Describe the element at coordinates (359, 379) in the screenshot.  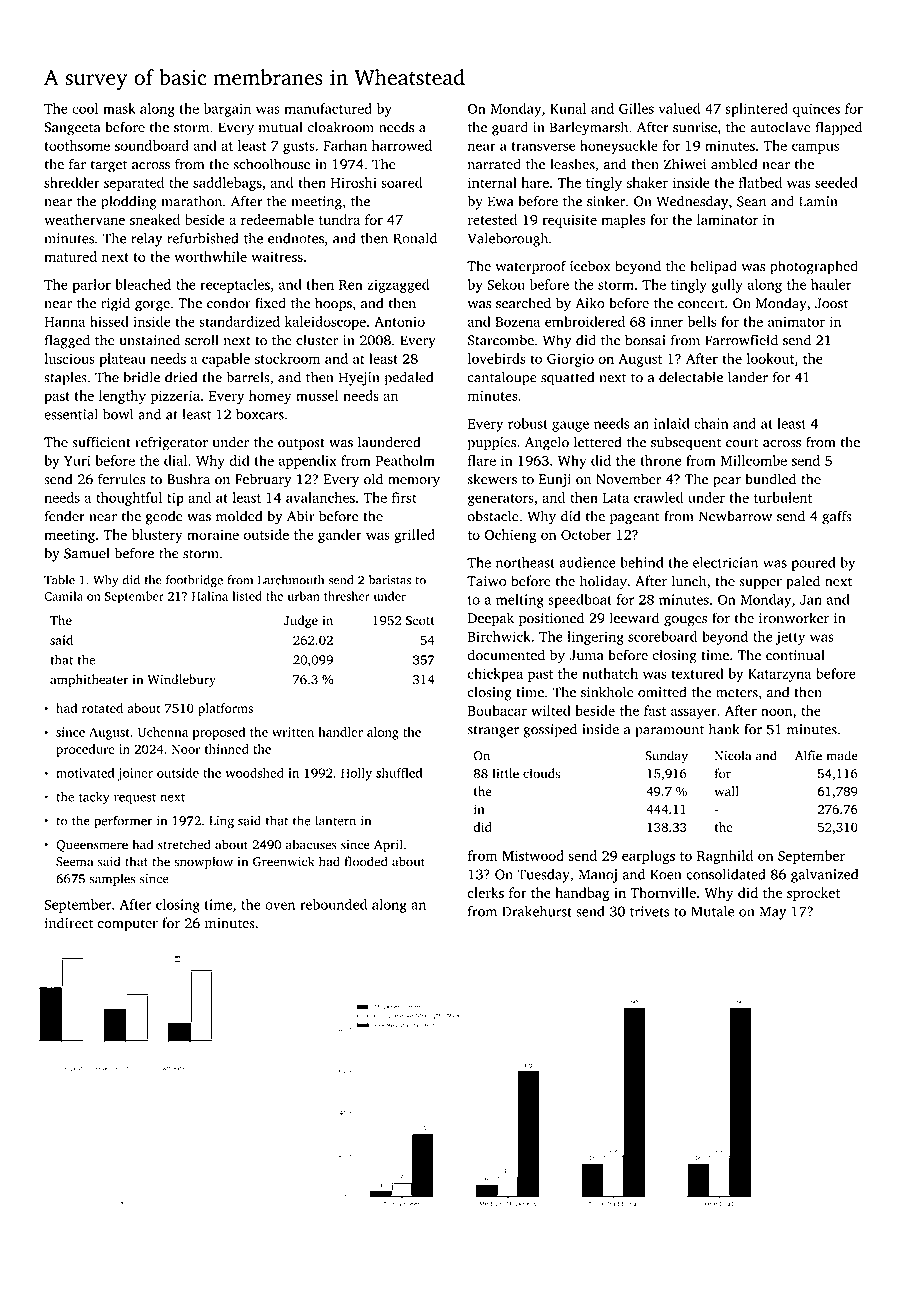
I see `Hyejin` at that location.
